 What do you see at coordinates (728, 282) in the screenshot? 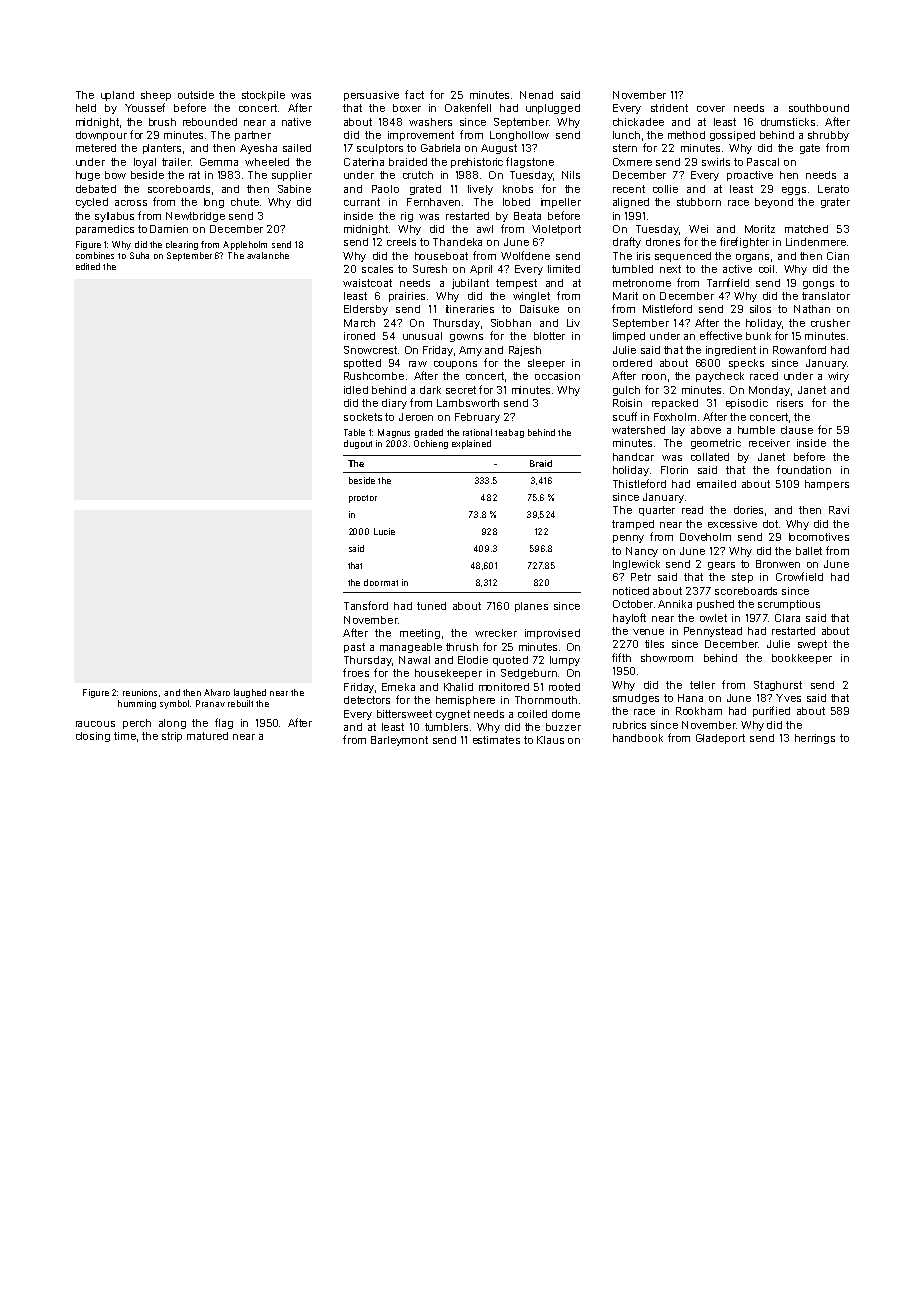
I see `Tarnfield` at bounding box center [728, 282].
